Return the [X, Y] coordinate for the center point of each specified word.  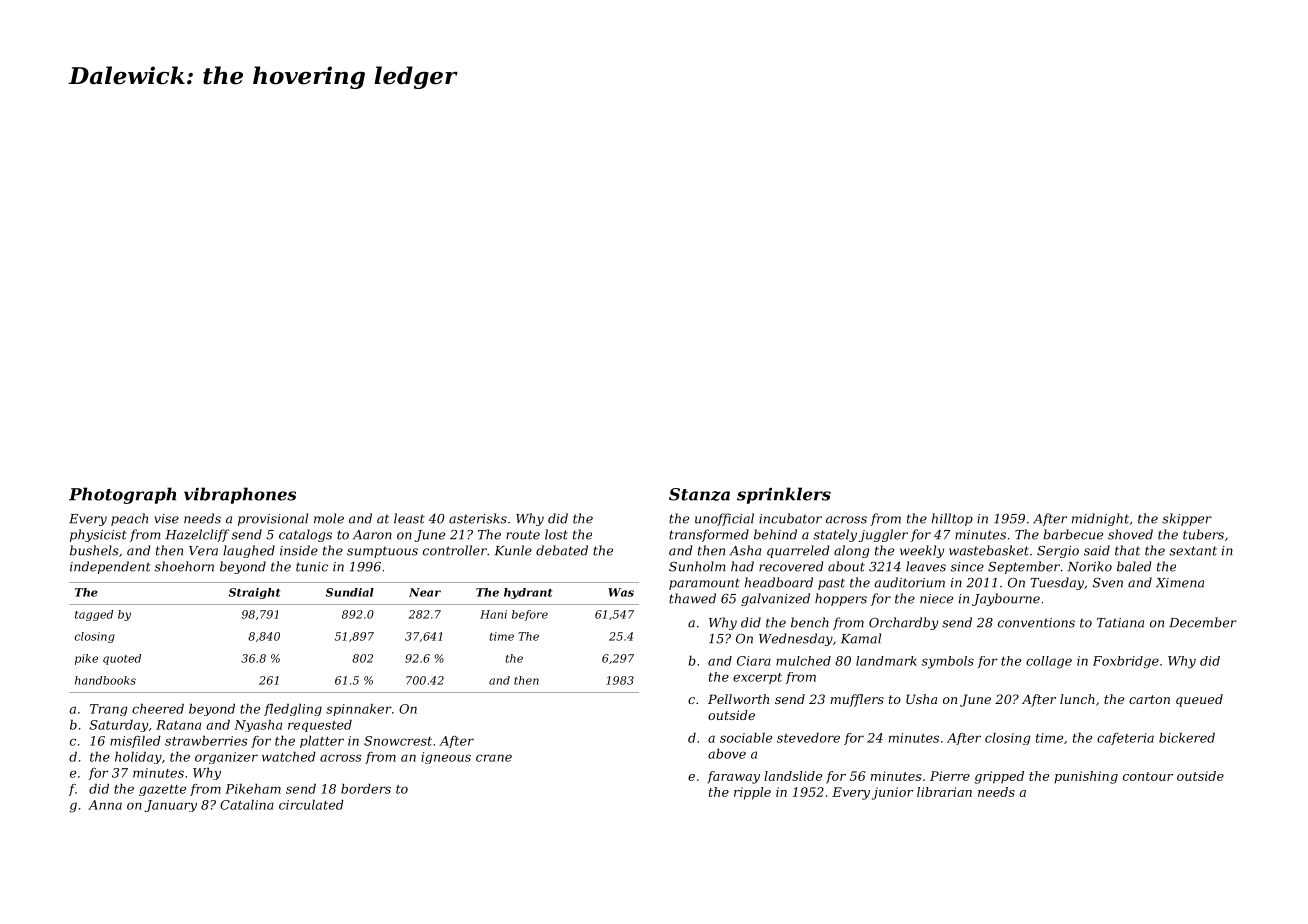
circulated [311, 805]
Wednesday [796, 639]
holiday [138, 758]
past [831, 584]
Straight [254, 593]
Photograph [122, 495]
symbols [948, 662]
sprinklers [784, 495]
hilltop [952, 519]
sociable [746, 738]
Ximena [1180, 583]
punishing [1086, 777]
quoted [122, 659]
